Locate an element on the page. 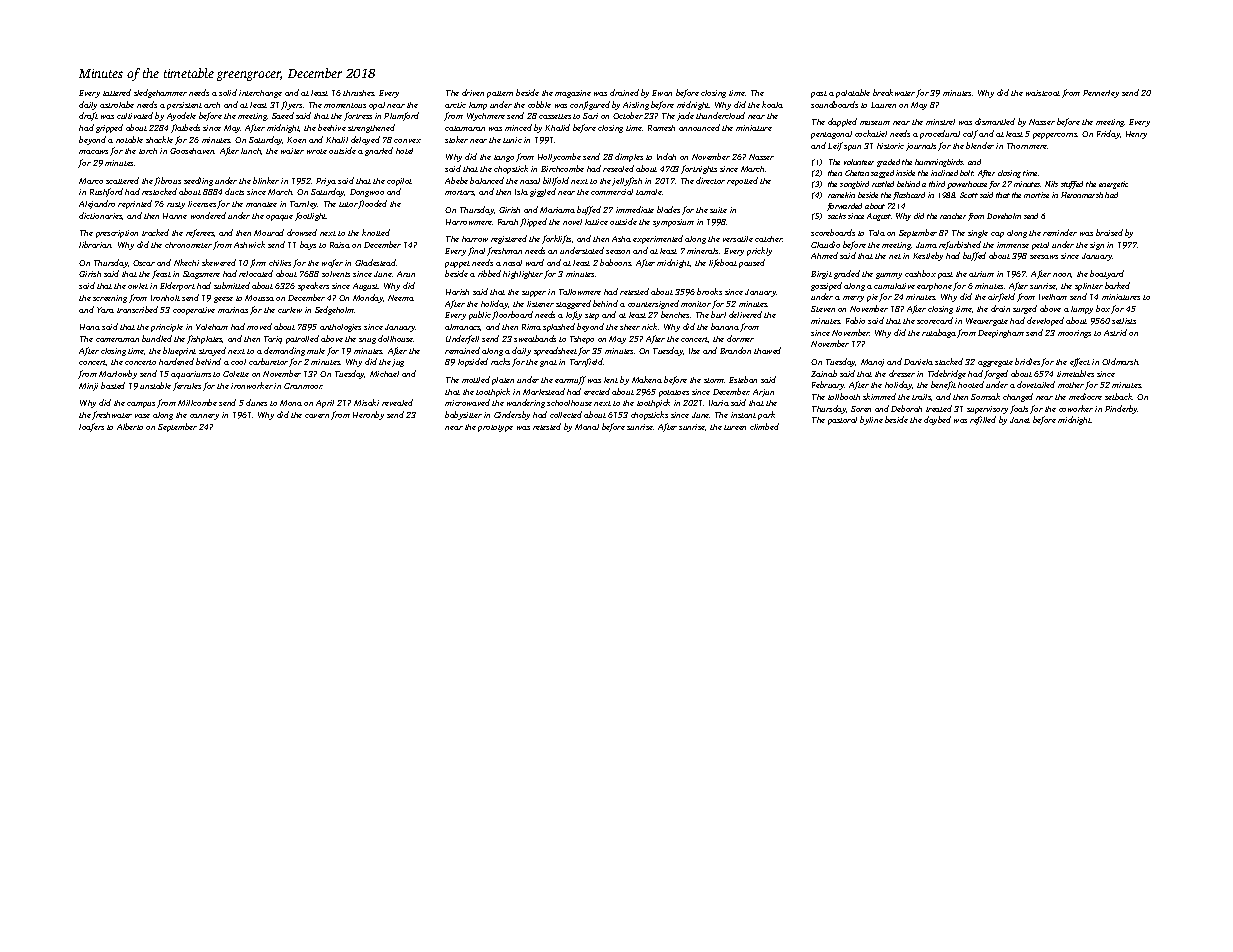 Image resolution: width=1233 pixels, height=952 pixels. Ewan is located at coordinates (662, 93).
